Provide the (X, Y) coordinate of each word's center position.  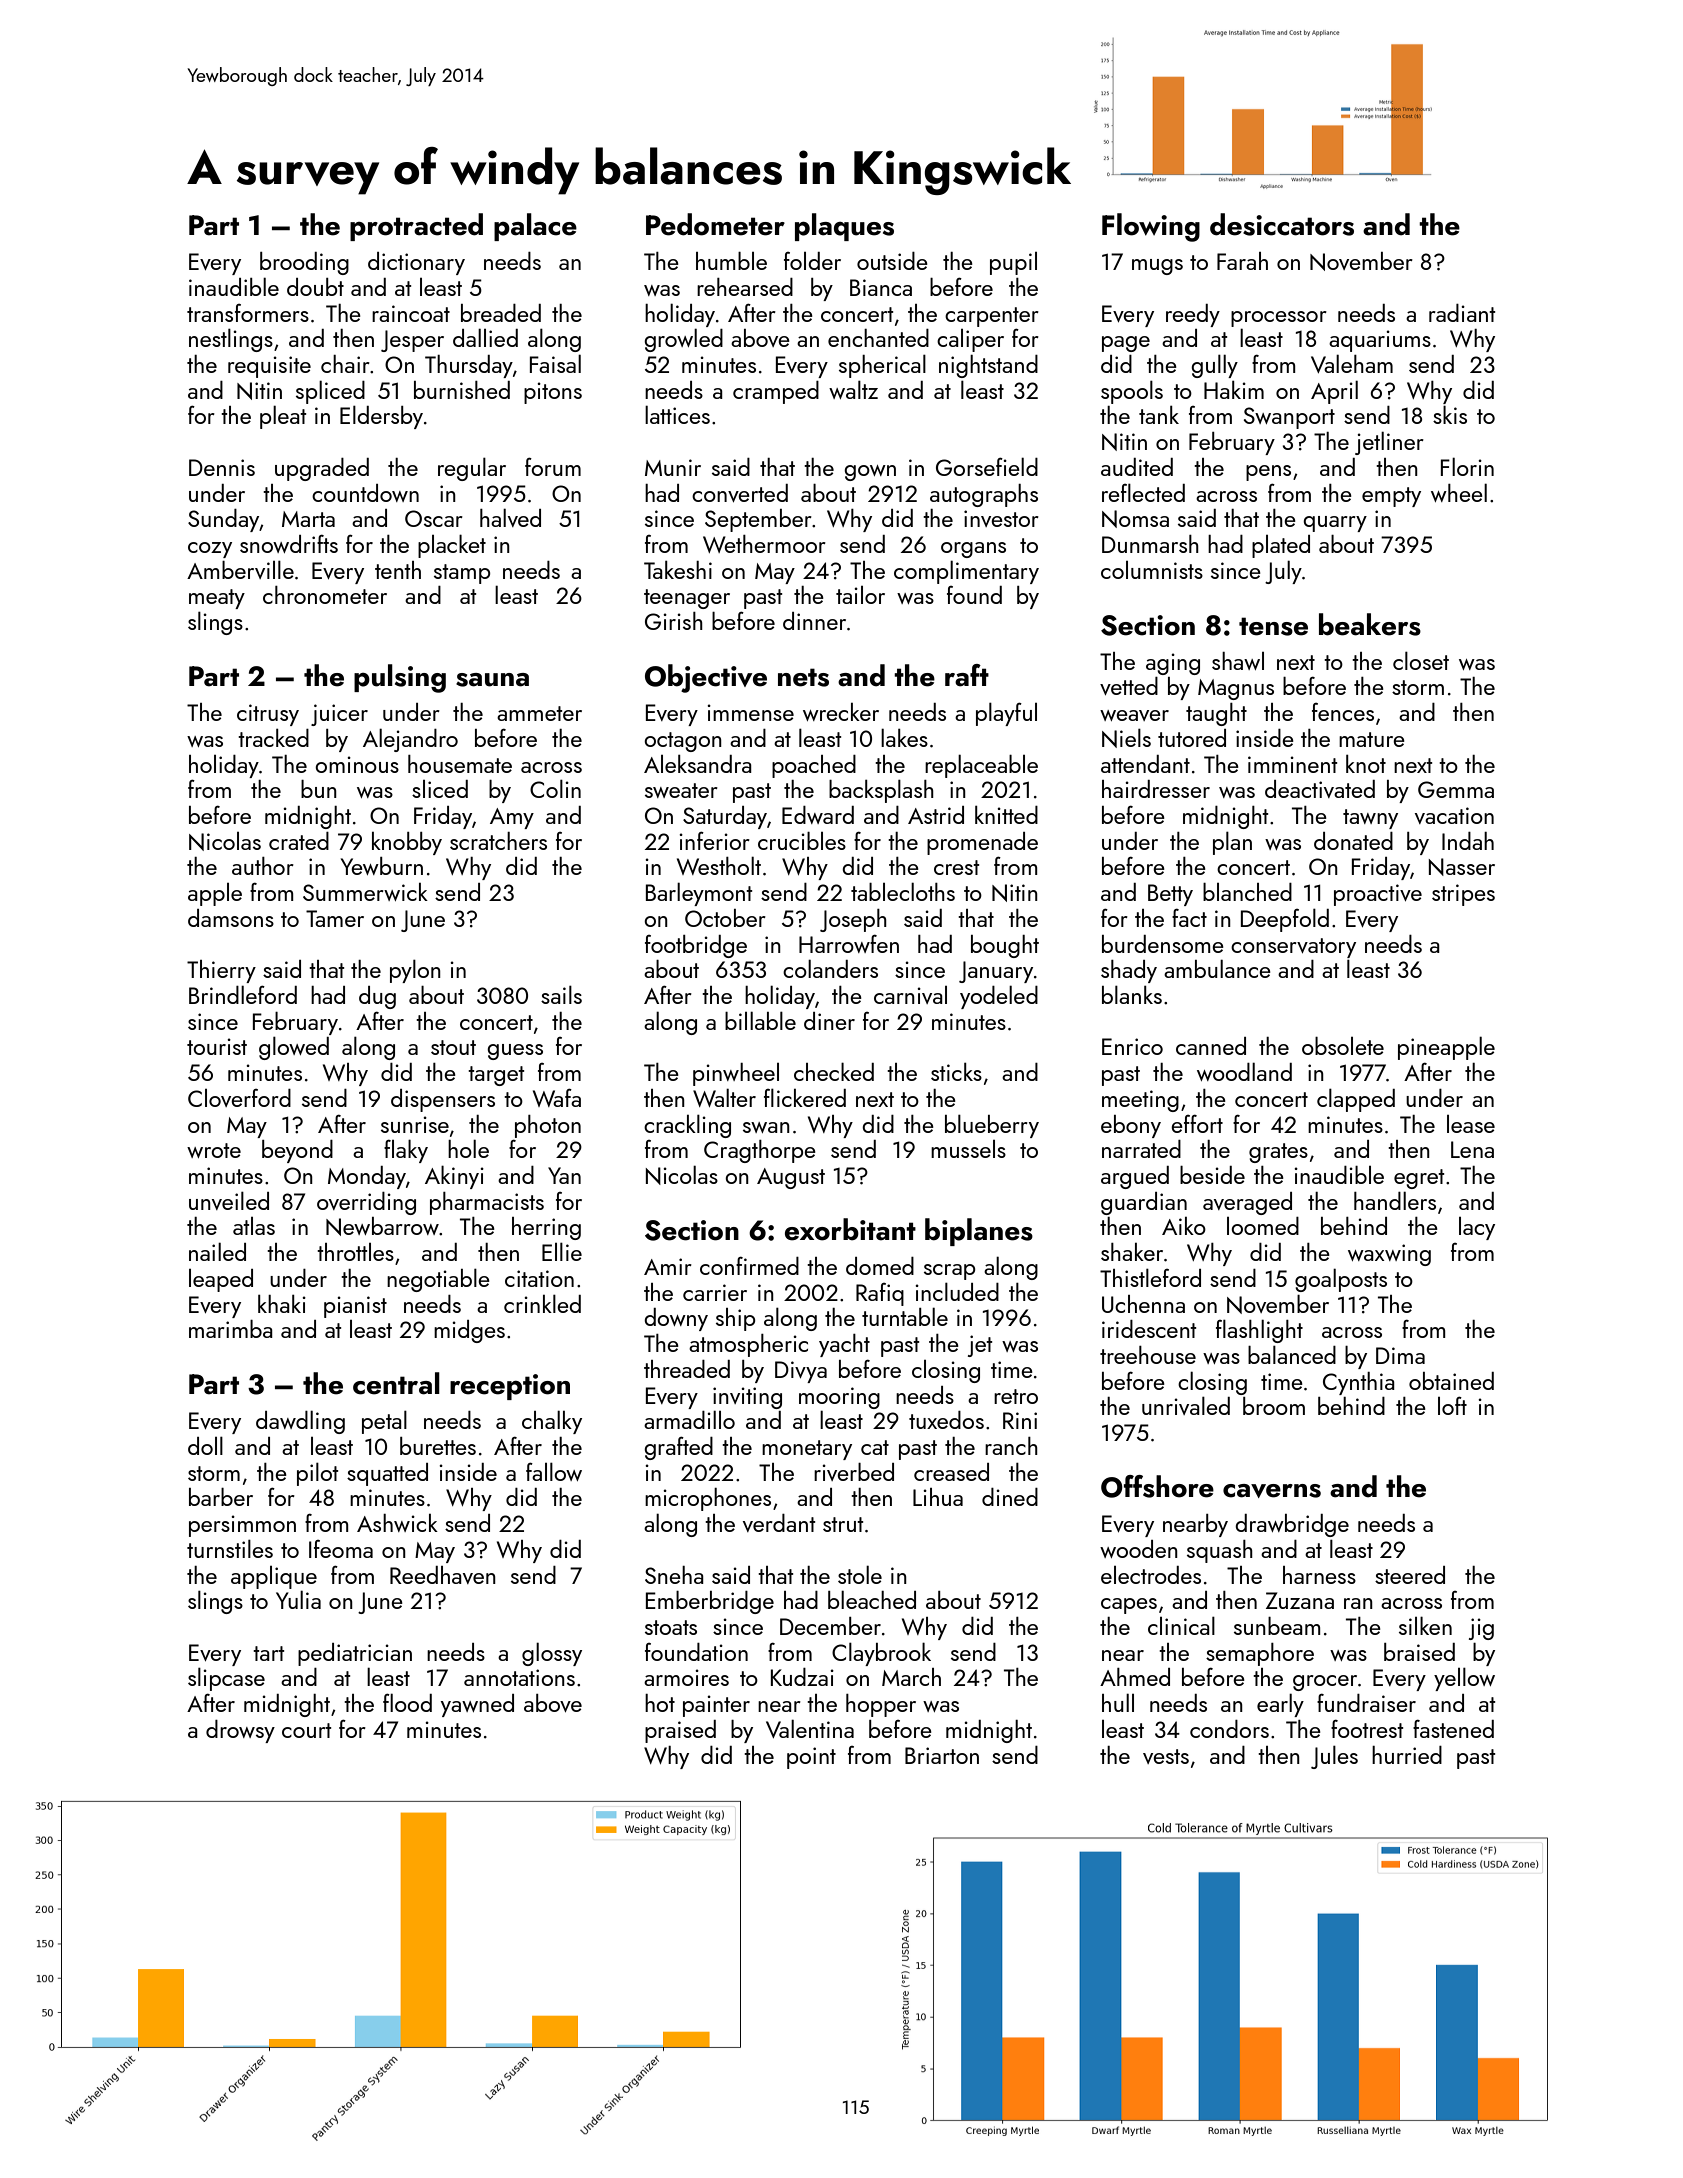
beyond (297, 1151)
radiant (1462, 313)
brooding (304, 263)
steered (1410, 1575)
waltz (853, 389)
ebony (1131, 1126)
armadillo (689, 1419)
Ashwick (397, 1523)
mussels (968, 1149)
